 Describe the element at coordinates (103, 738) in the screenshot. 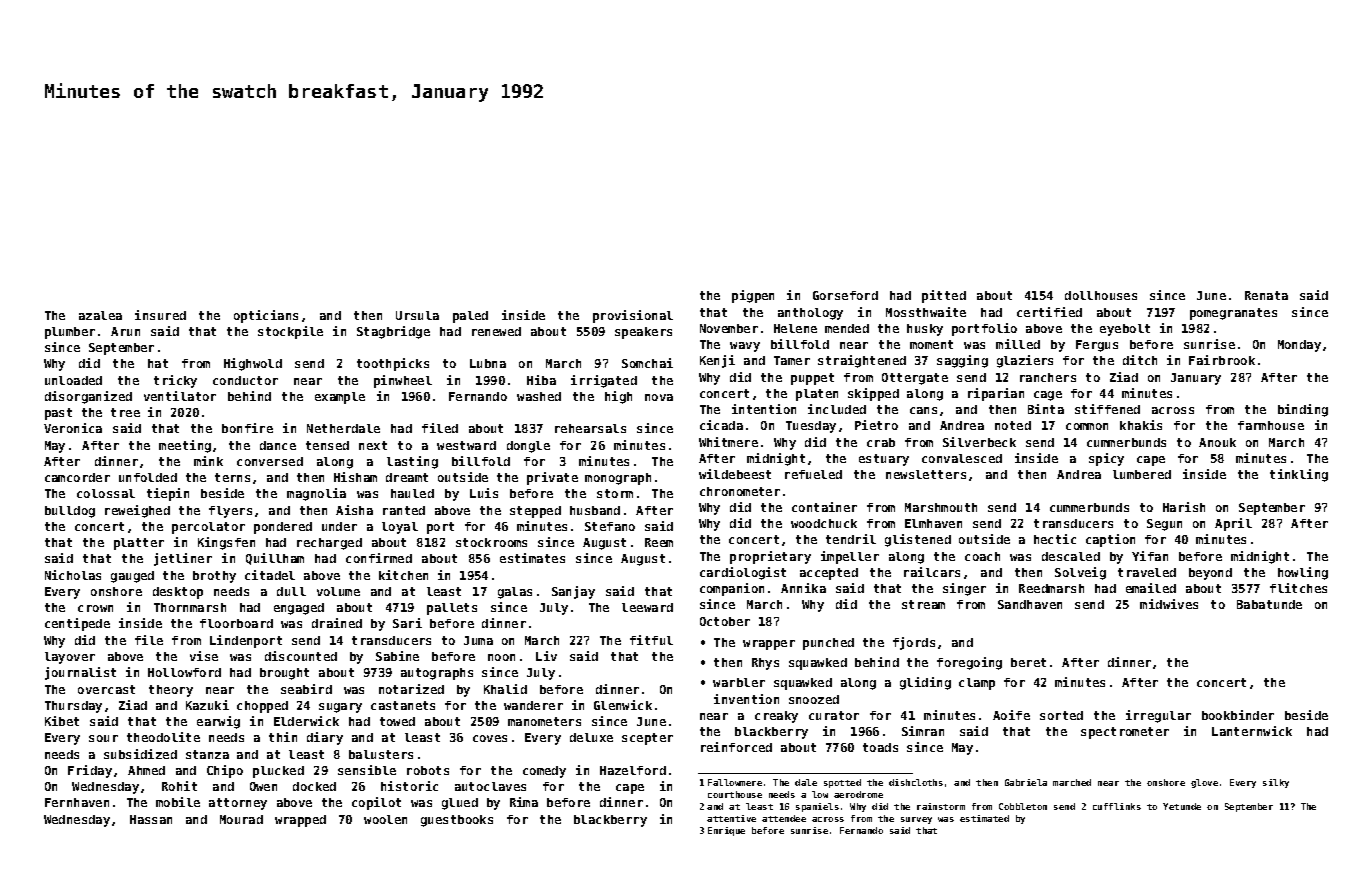

I see `sour` at that location.
